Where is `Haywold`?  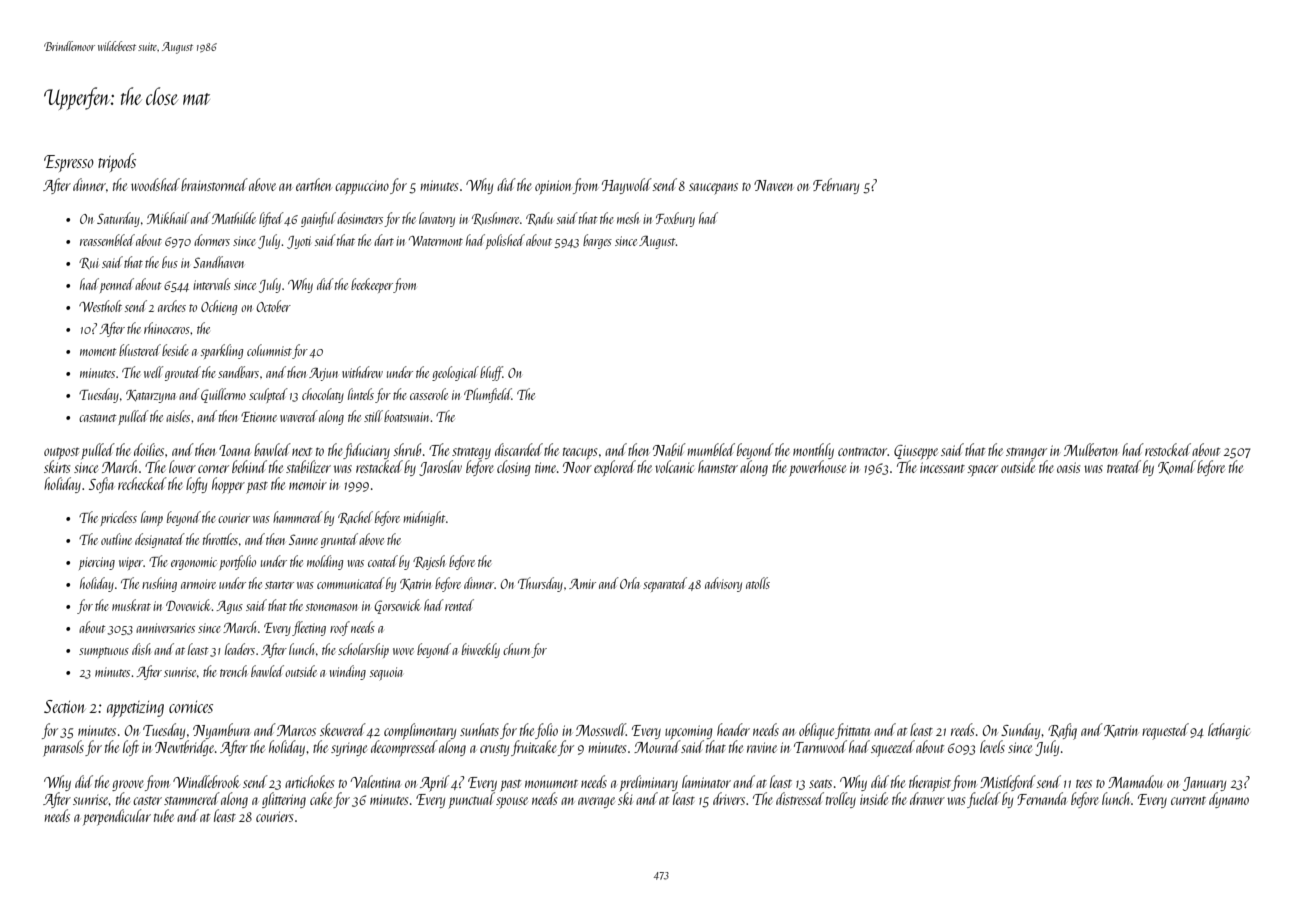
Haywold is located at coordinates (627, 186).
